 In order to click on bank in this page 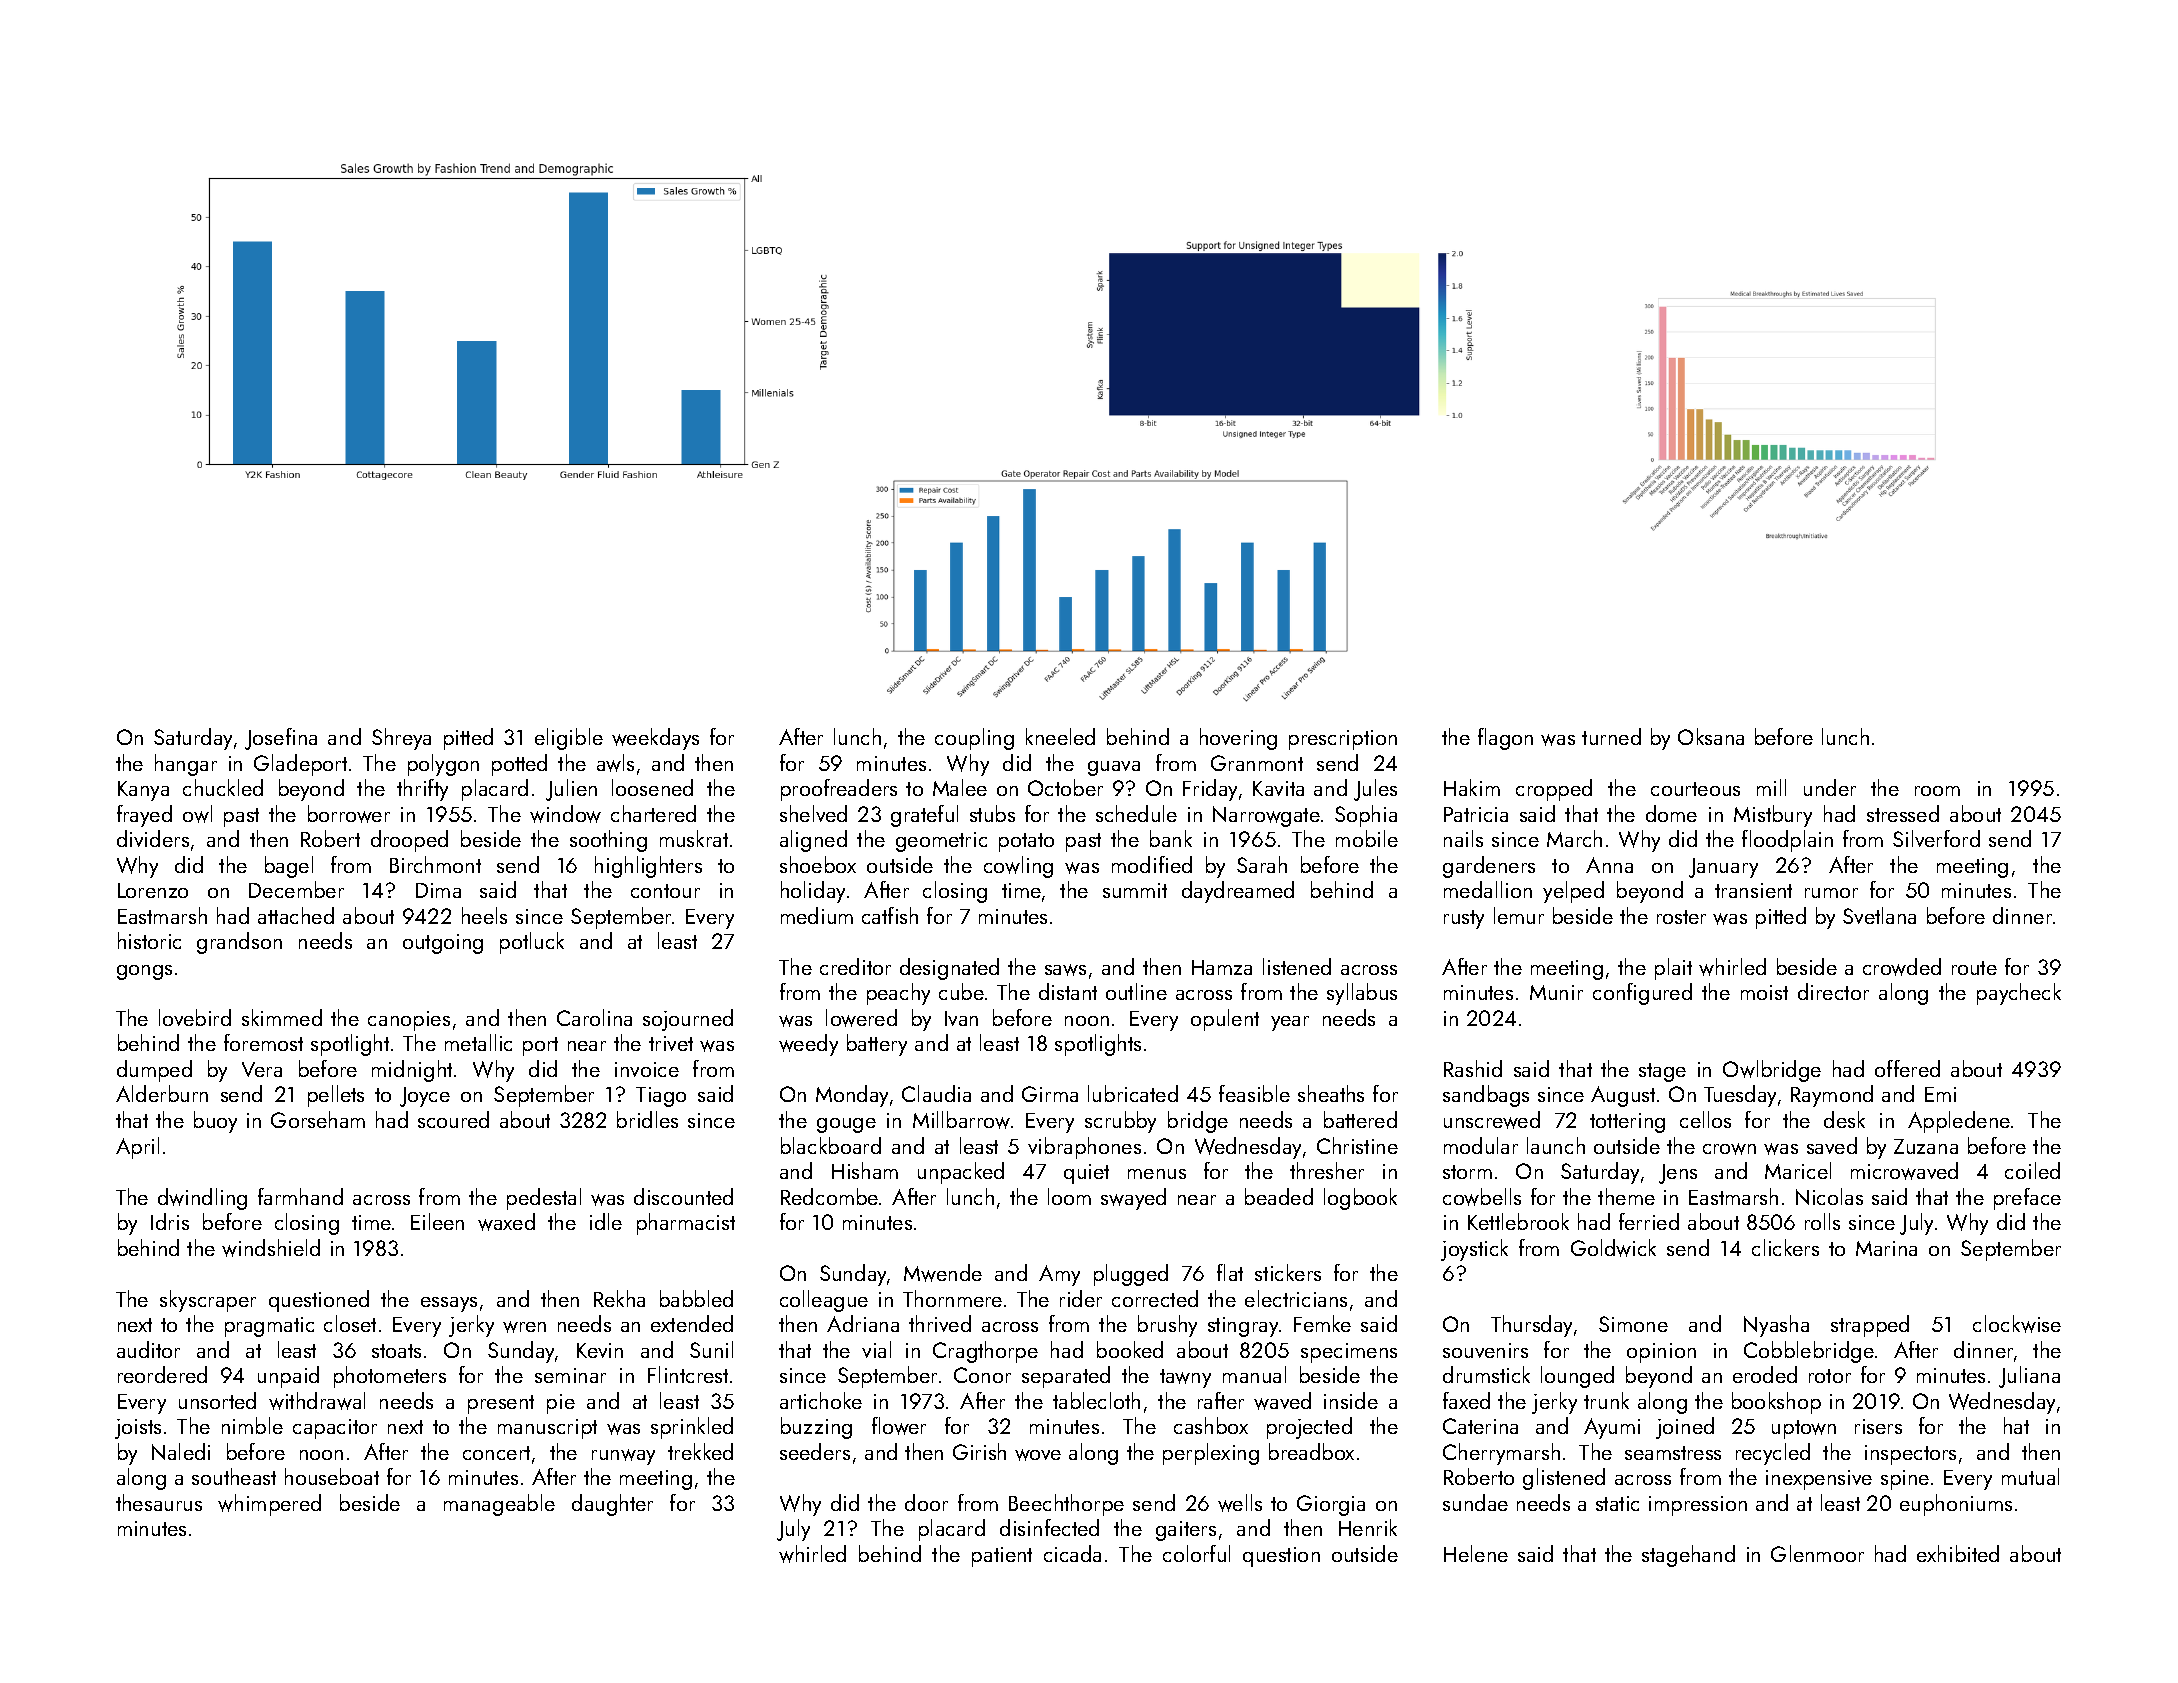, I will do `click(1171, 838)`.
